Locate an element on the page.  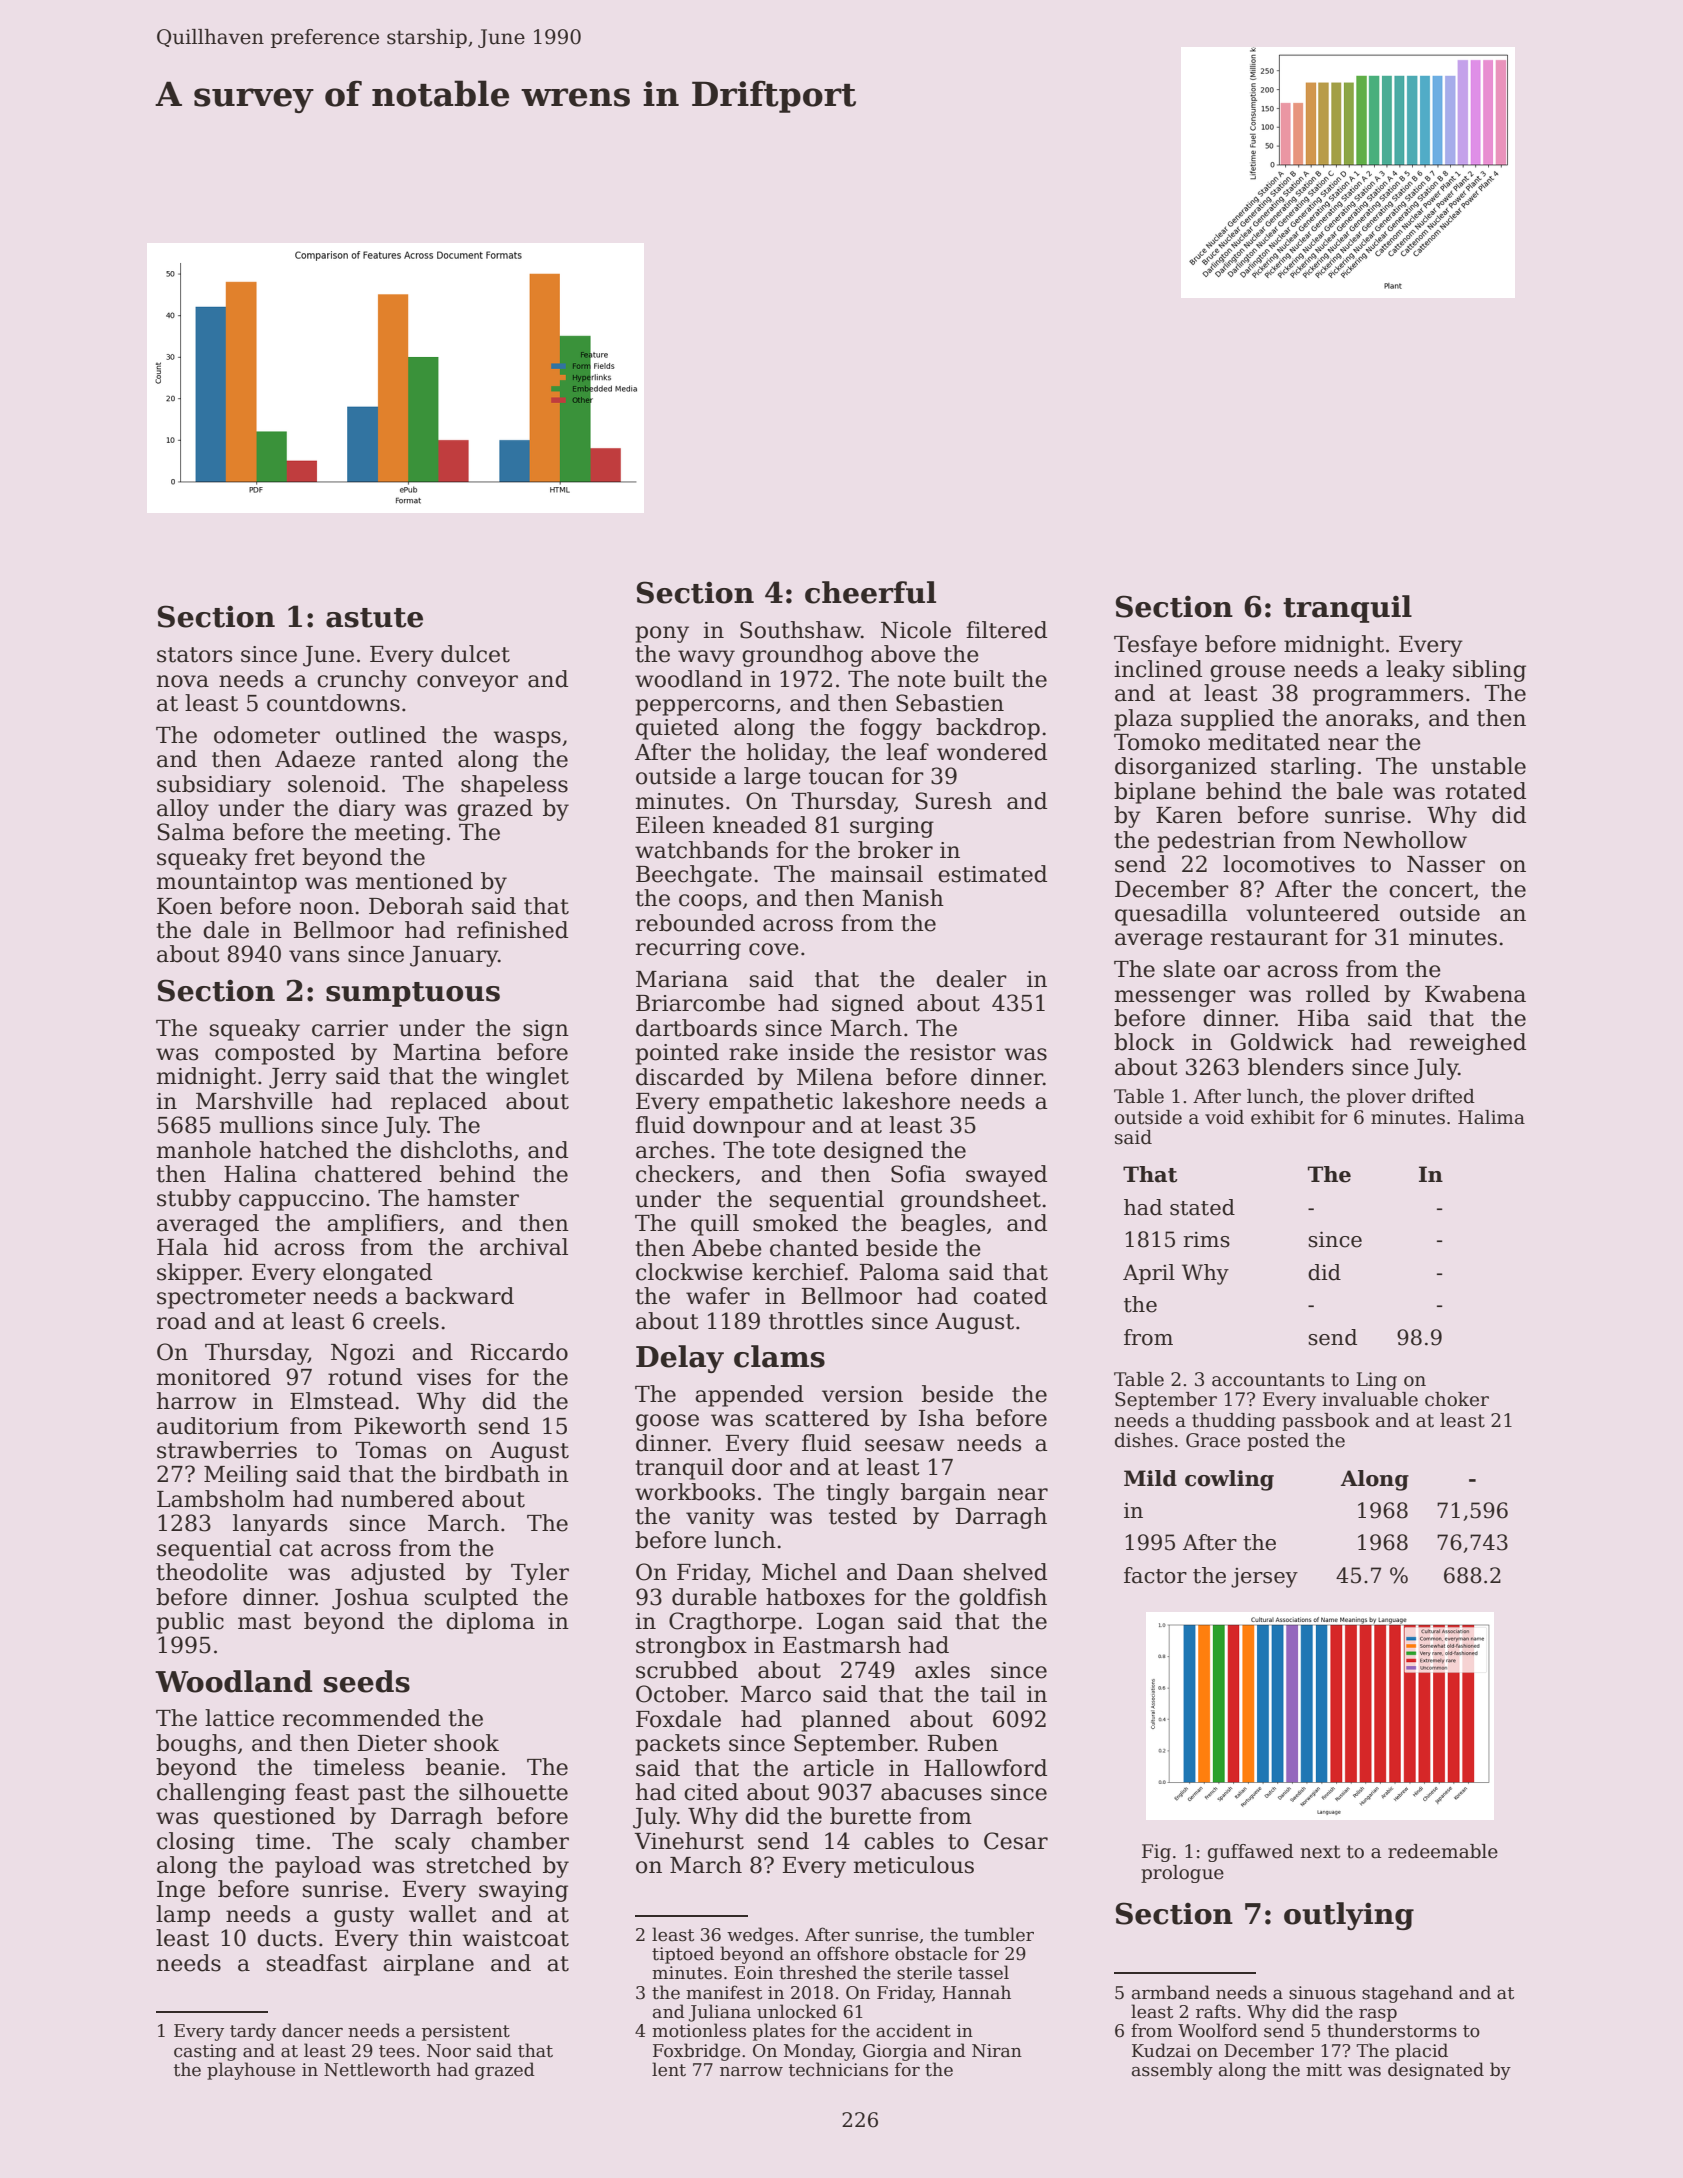
Halima is located at coordinates (1491, 1117).
